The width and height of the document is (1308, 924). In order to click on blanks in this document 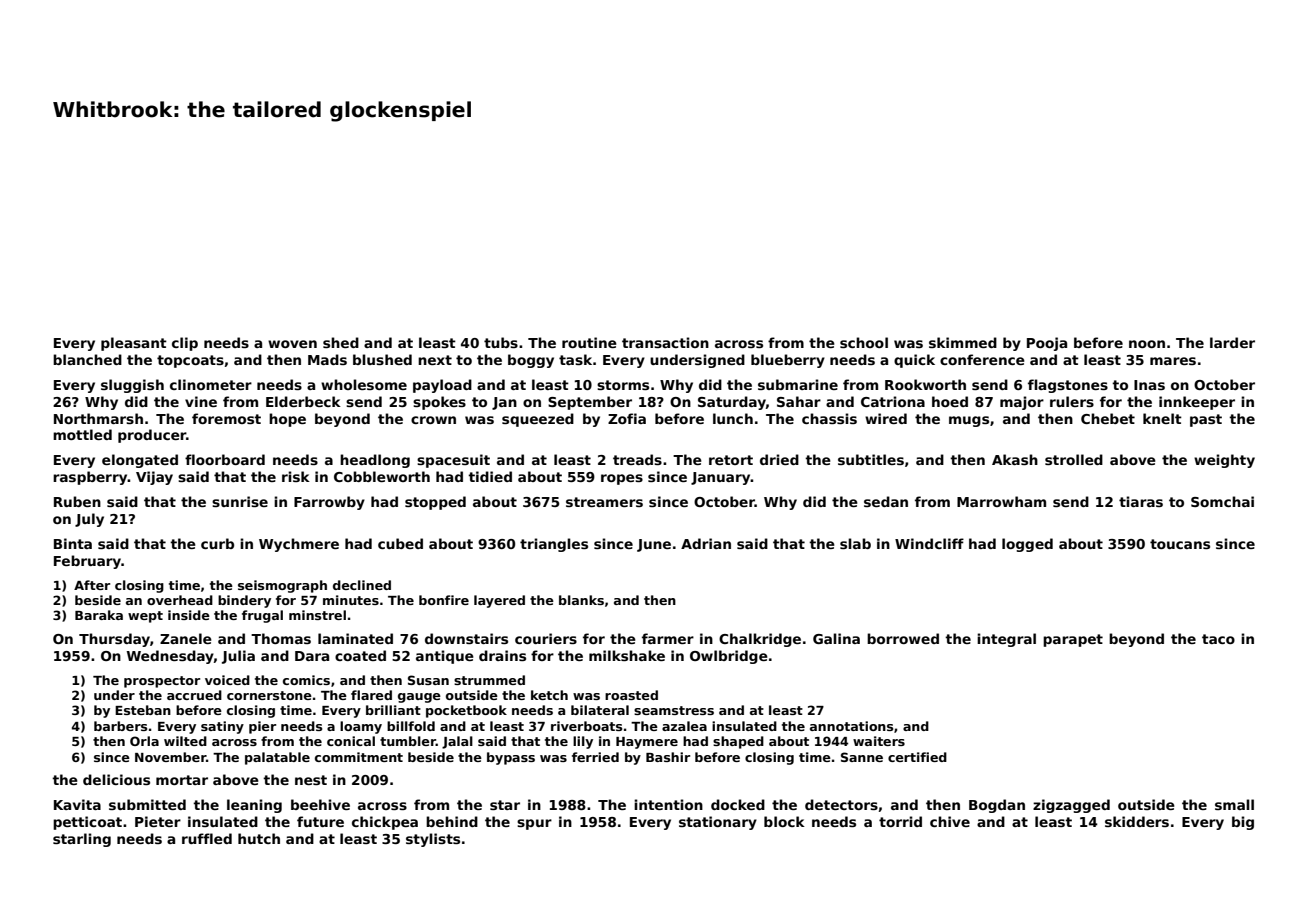, I will do `click(581, 600)`.
